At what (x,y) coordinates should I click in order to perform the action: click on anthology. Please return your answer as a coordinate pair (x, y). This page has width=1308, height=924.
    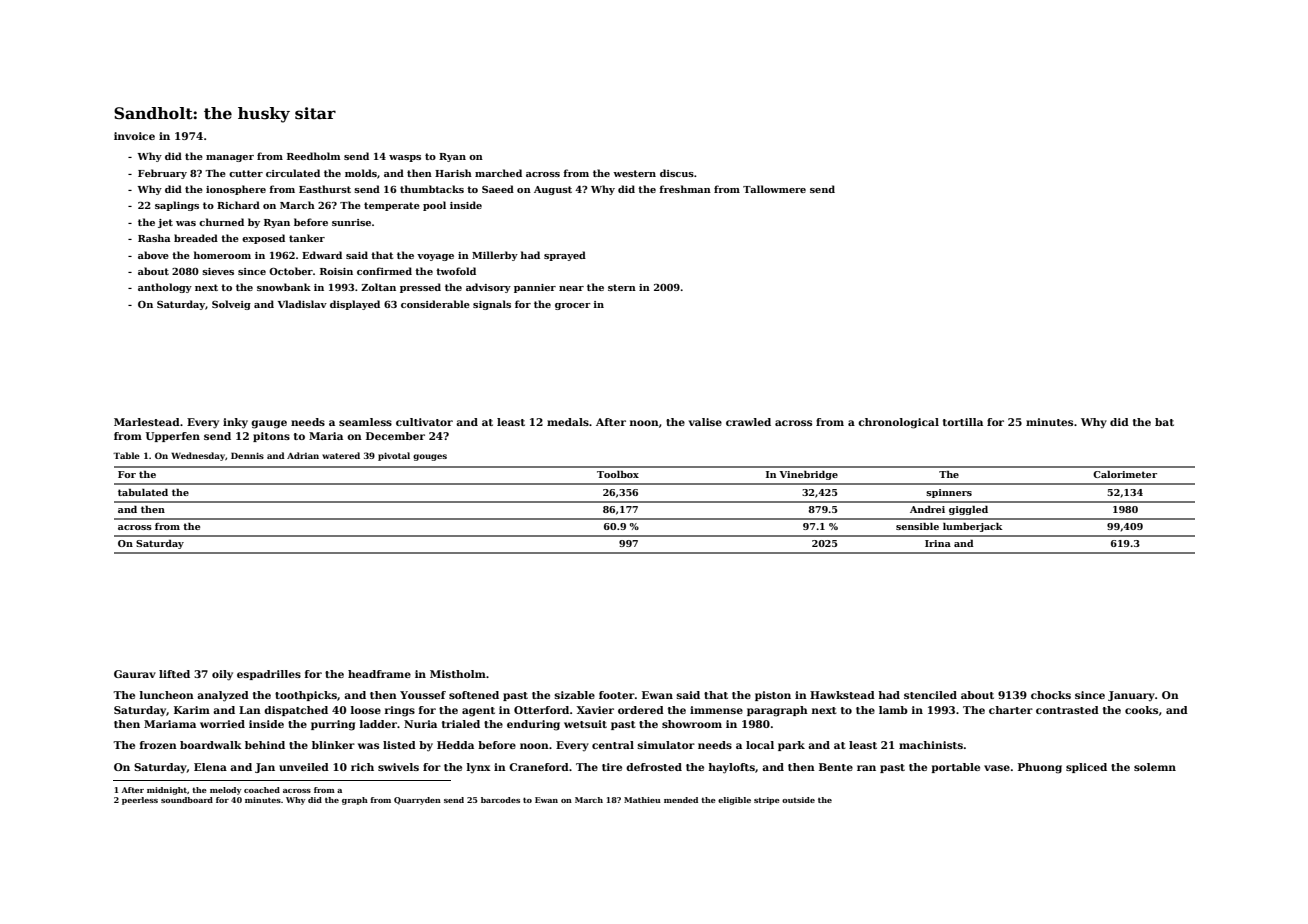
    Looking at the image, I should click on (165, 288).
